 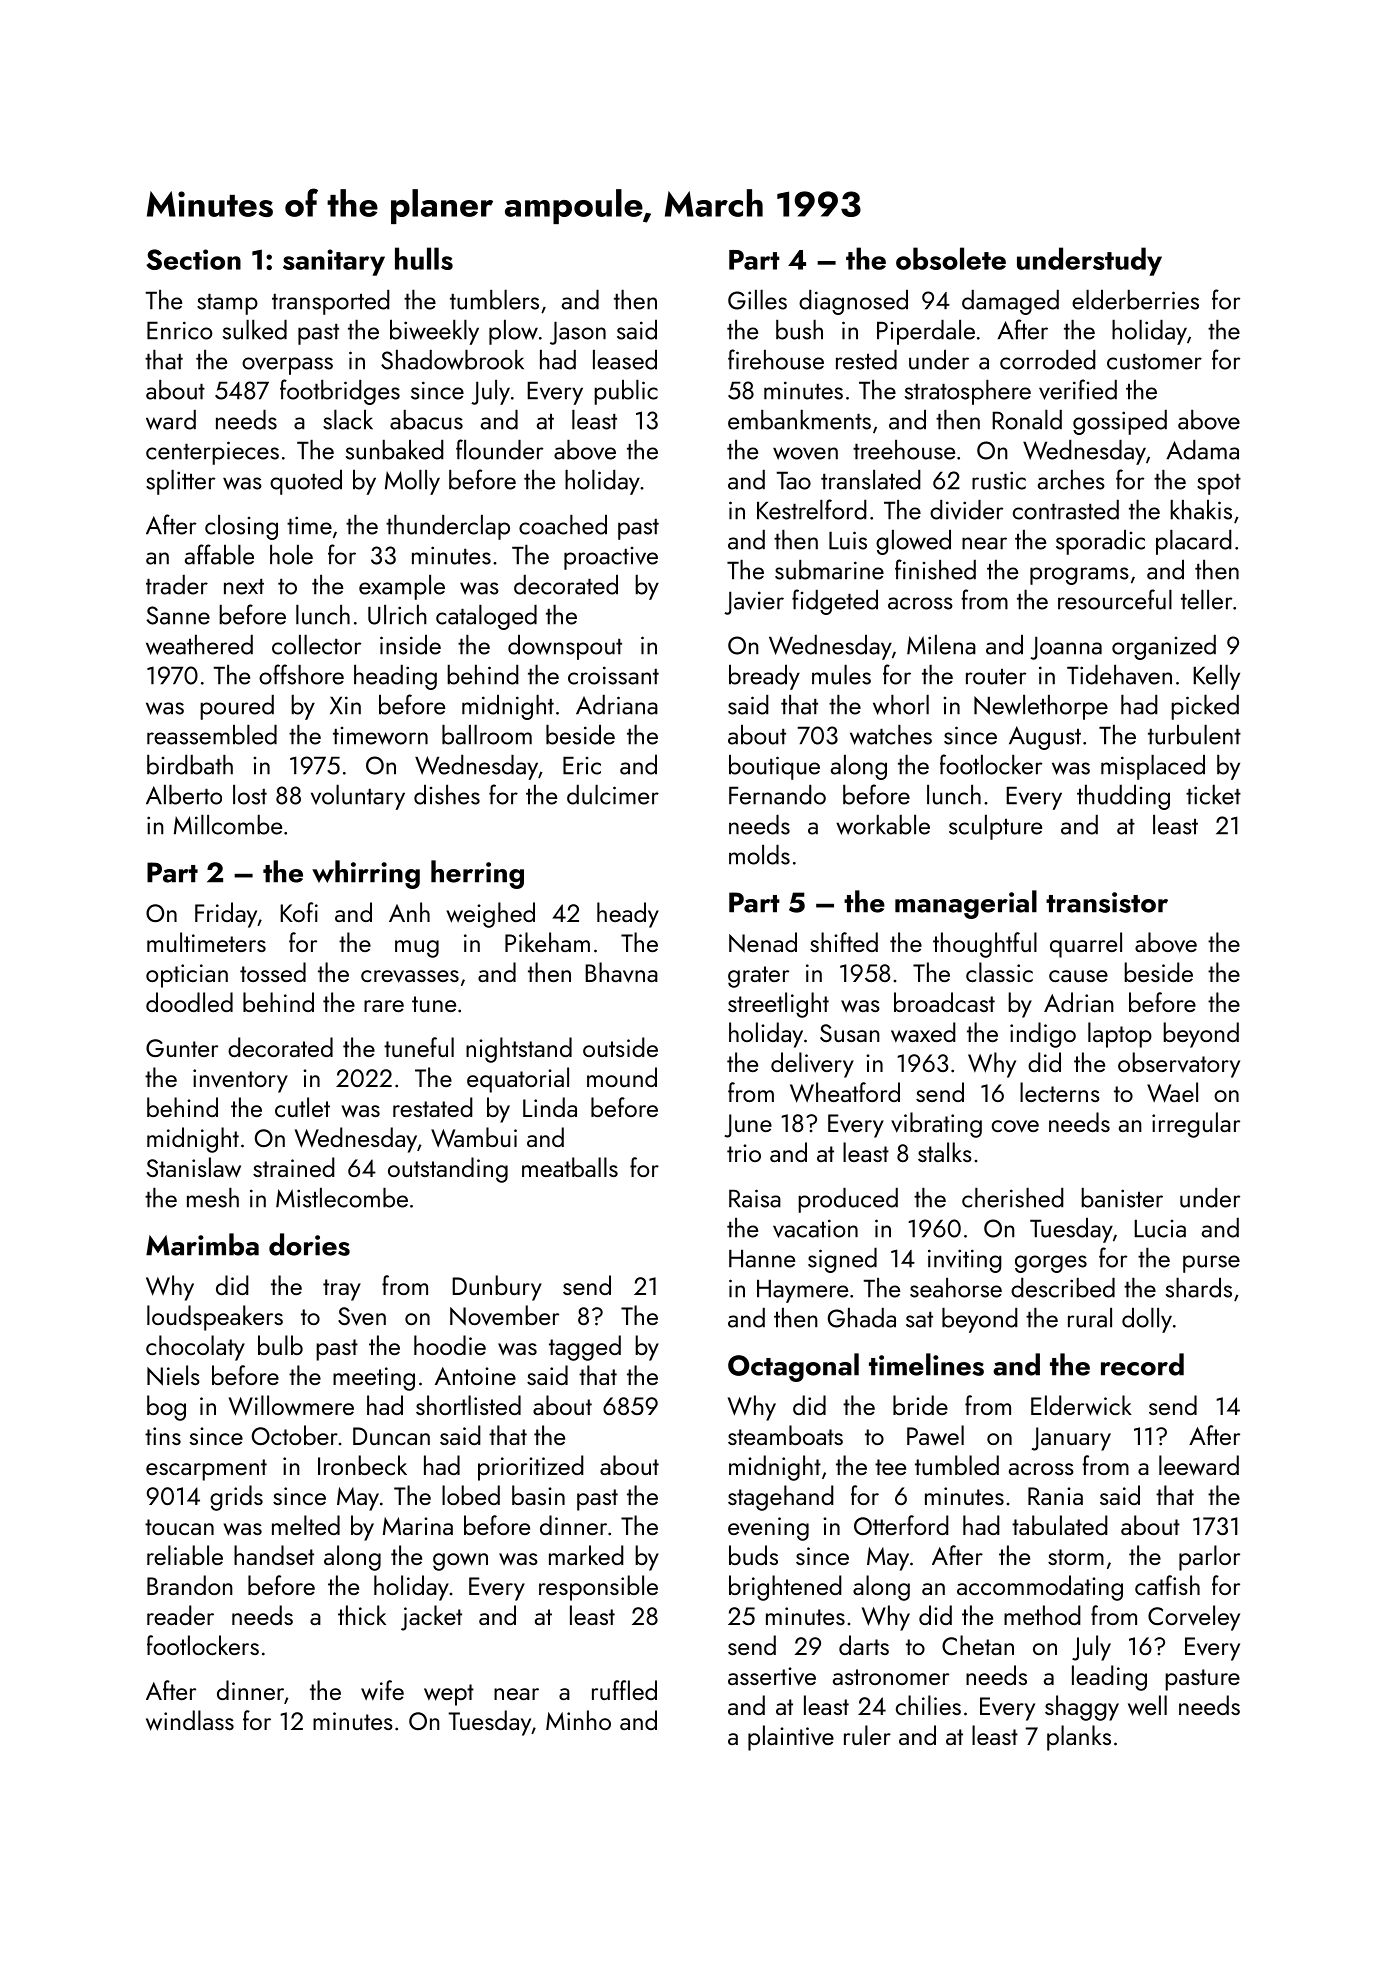 I want to click on stamp, so click(x=227, y=304).
